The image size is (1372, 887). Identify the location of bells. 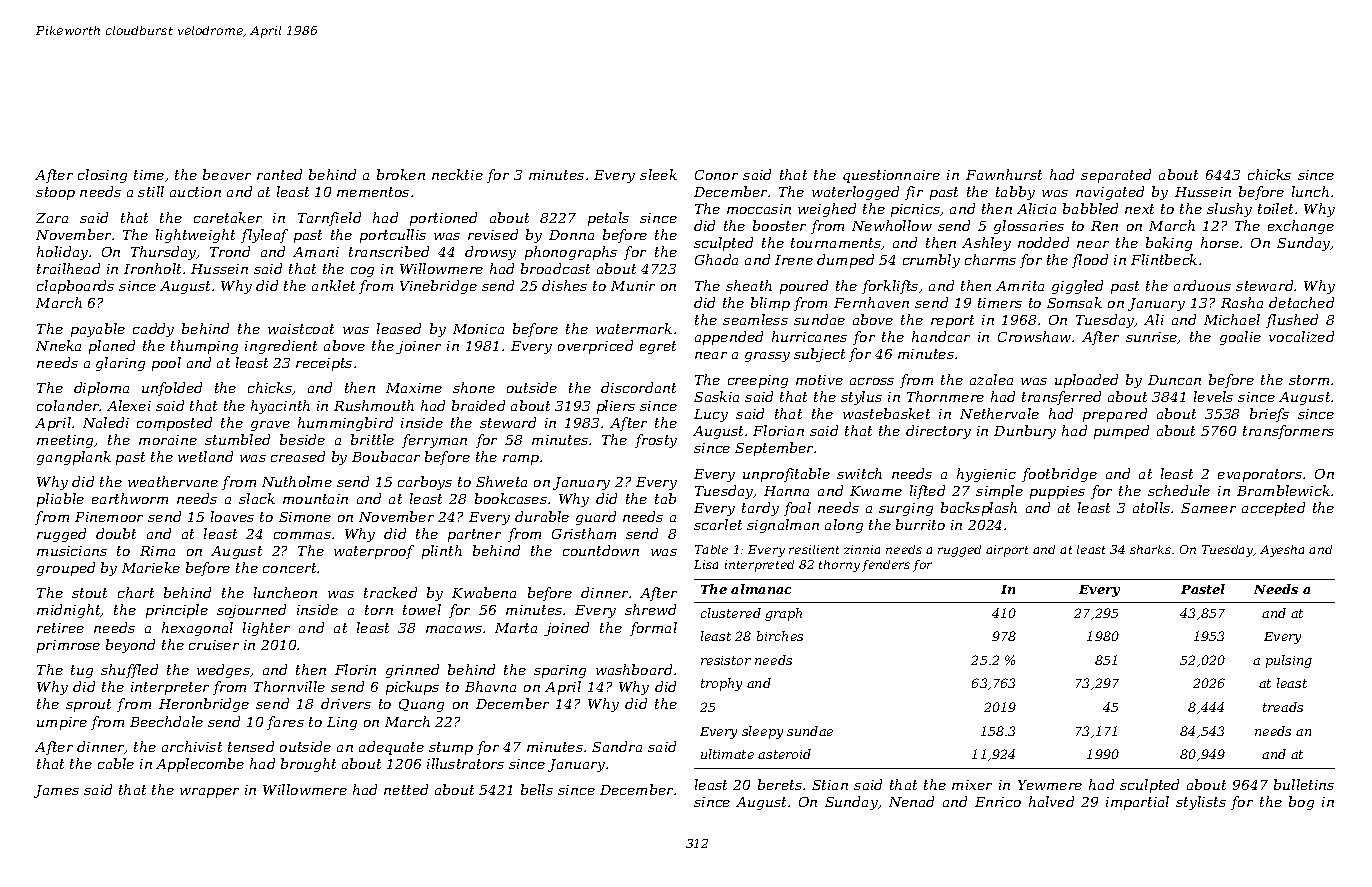
(537, 789).
